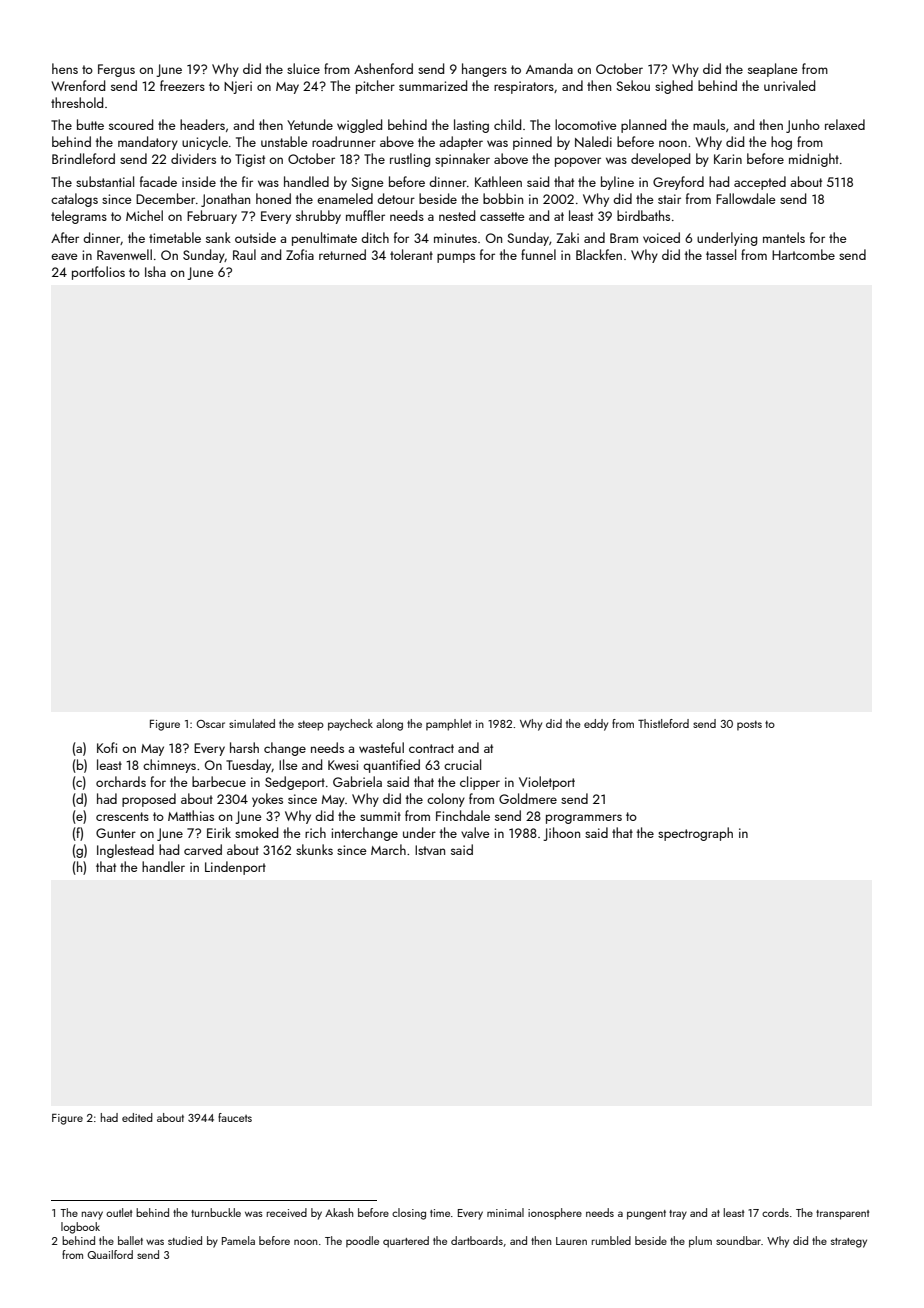  Describe the element at coordinates (700, 1242) in the screenshot. I see `plum` at that location.
